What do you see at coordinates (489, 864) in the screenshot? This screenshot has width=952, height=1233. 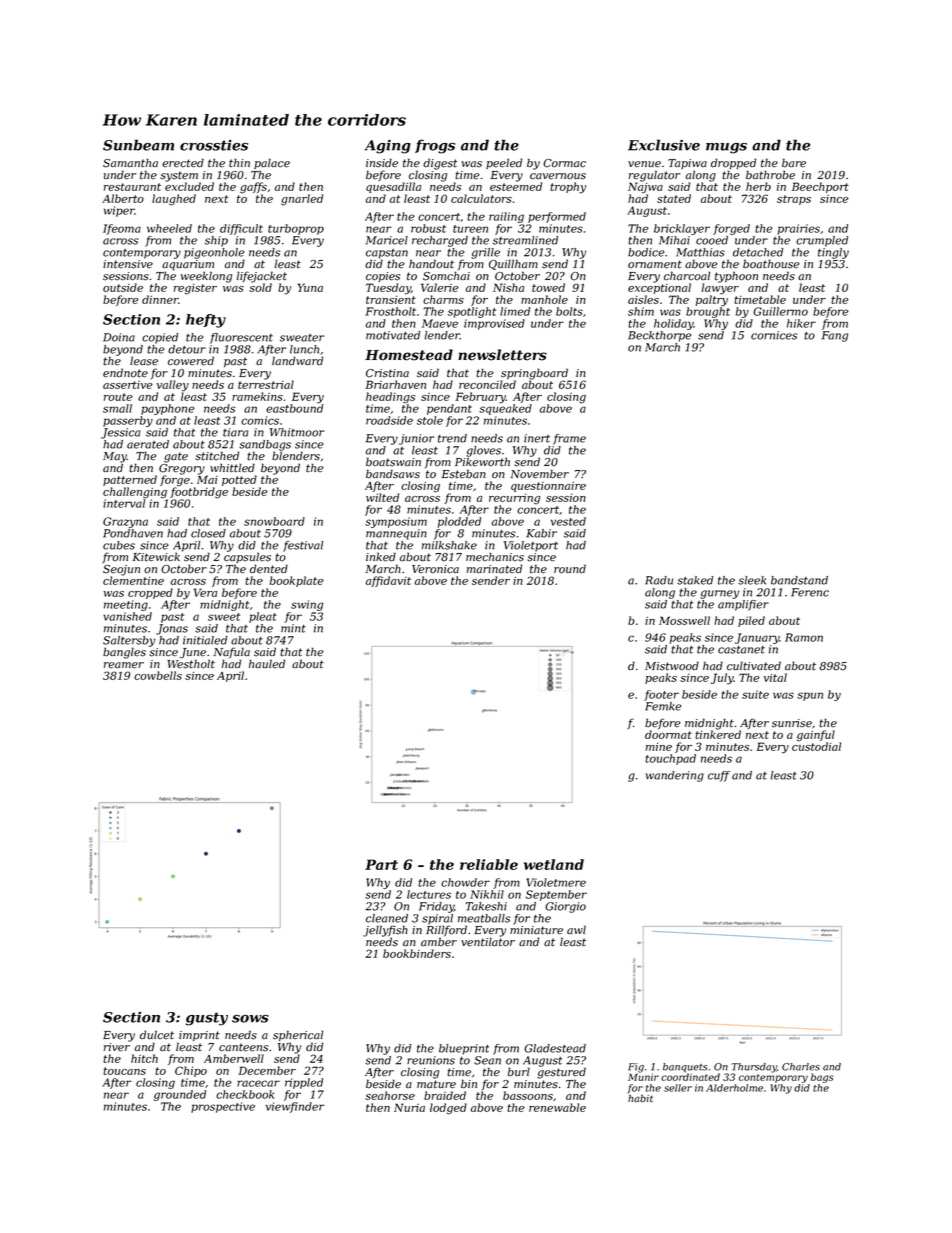 I see `reliable` at bounding box center [489, 864].
